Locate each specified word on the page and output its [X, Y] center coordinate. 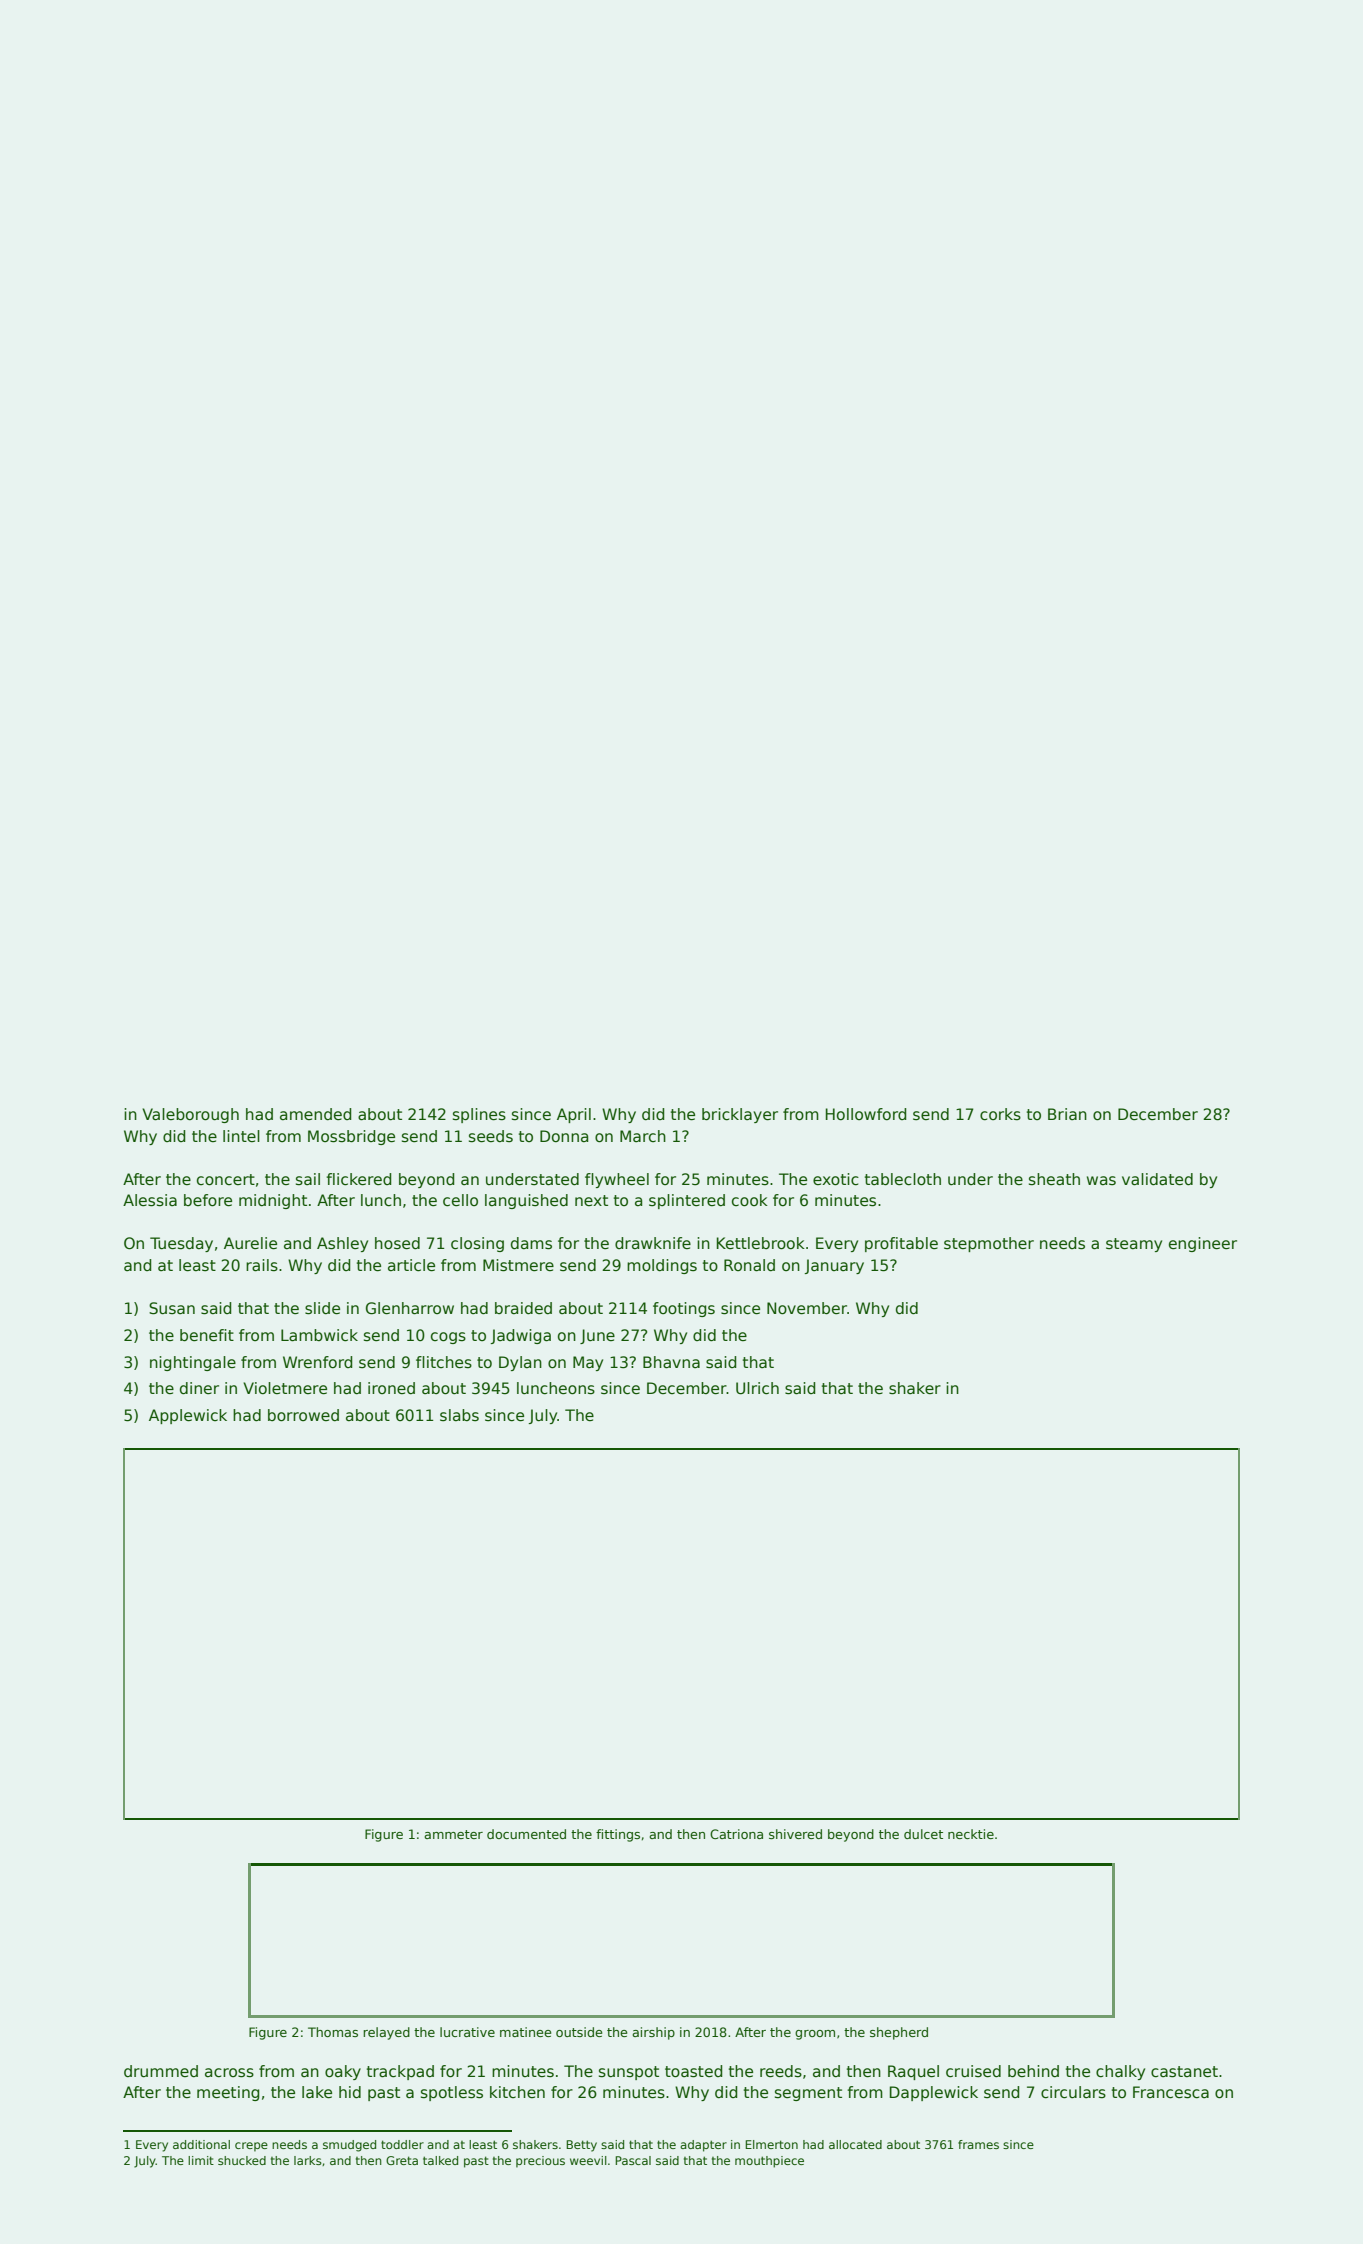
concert [226, 1180]
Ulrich [757, 1388]
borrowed [303, 1415]
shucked [242, 2160]
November [807, 1308]
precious [540, 2162]
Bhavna [671, 1362]
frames [978, 2144]
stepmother [989, 1244]
